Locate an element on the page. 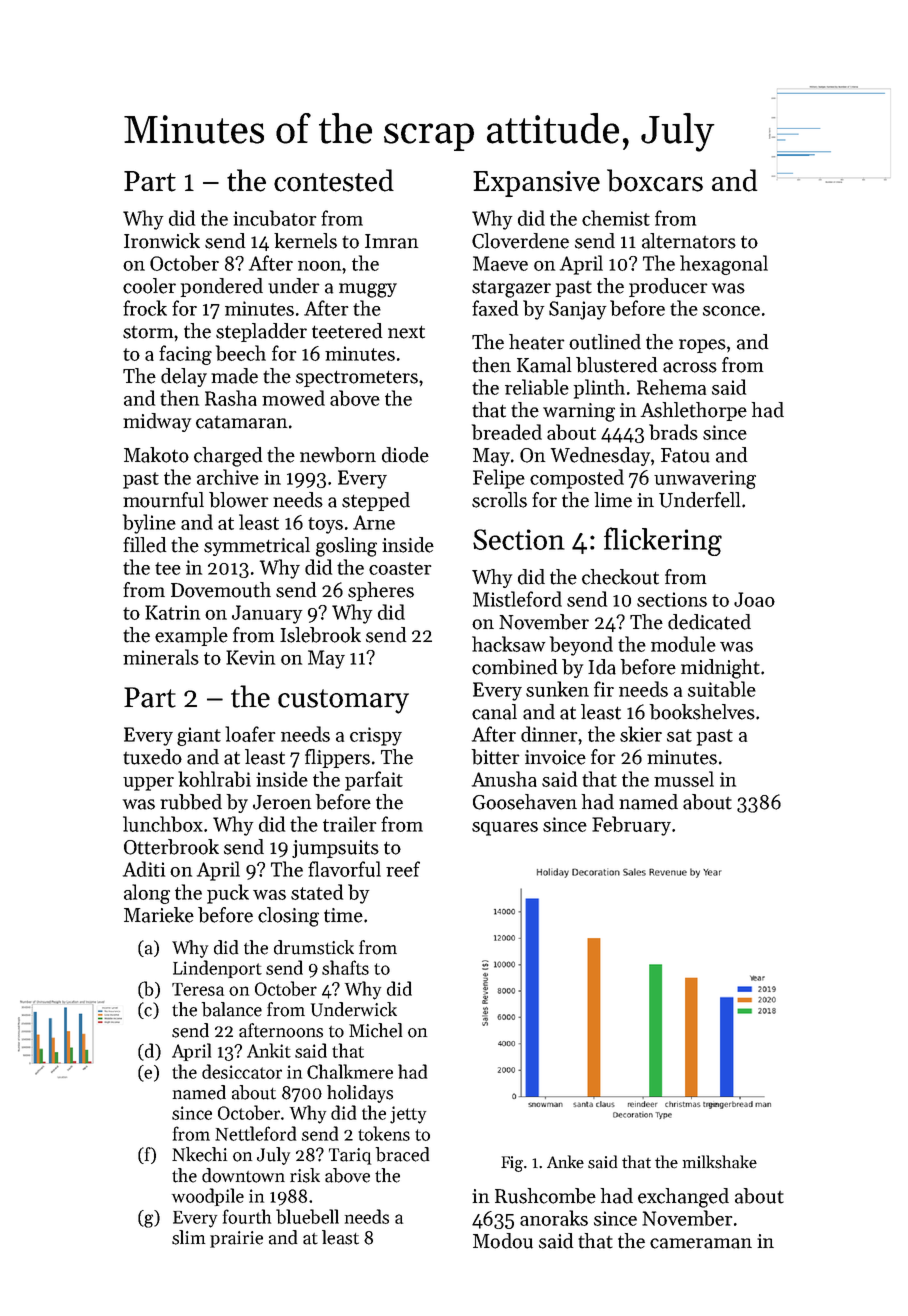 The image size is (908, 1316). incubator is located at coordinates (274, 218).
